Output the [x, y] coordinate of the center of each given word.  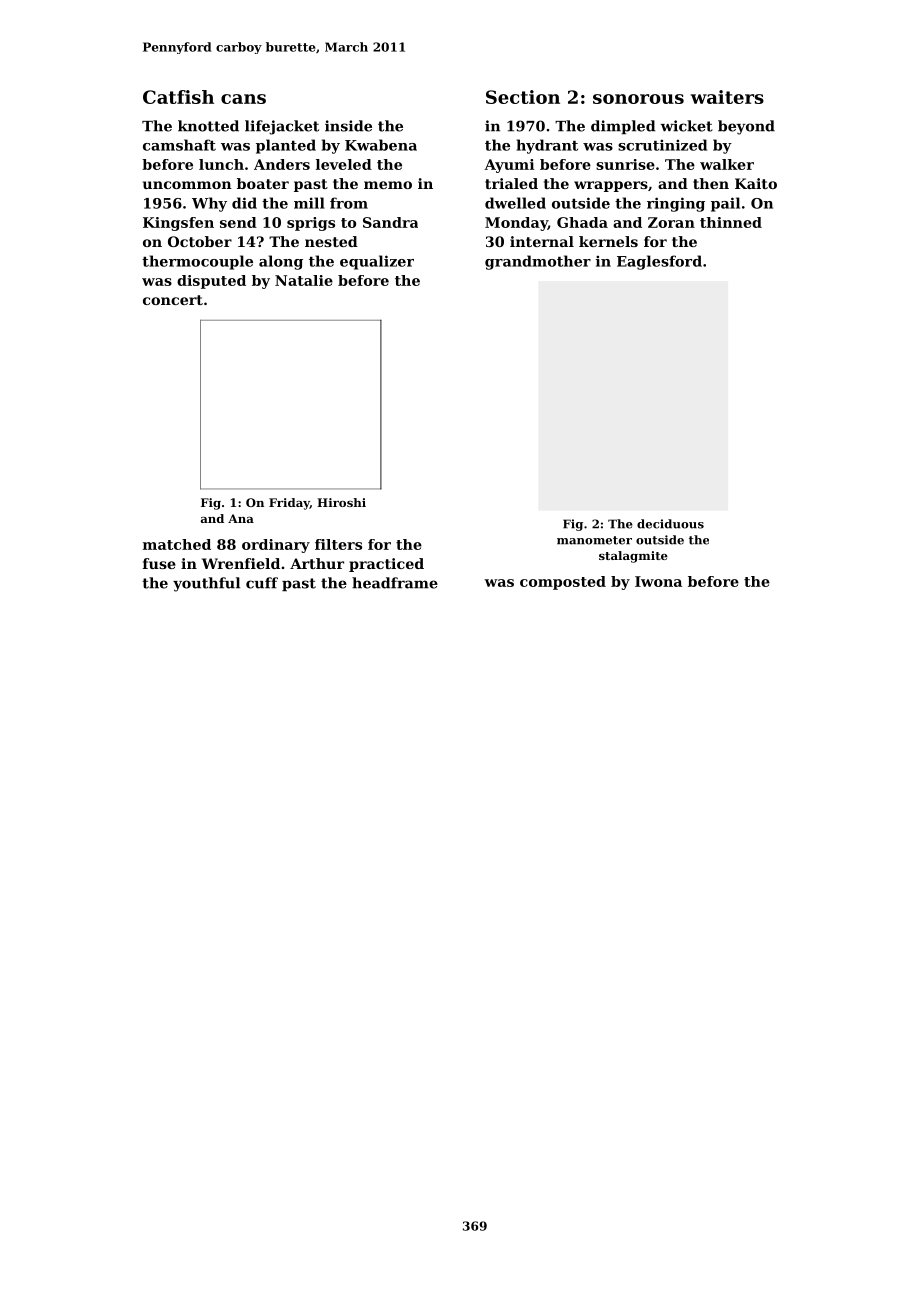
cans [243, 99]
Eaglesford [659, 262]
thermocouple [197, 262]
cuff [262, 583]
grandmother [538, 262]
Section [523, 97]
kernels [608, 241]
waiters [727, 97]
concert [173, 300]
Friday [289, 504]
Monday [516, 224]
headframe [395, 583]
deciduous [670, 524]
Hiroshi [341, 502]
